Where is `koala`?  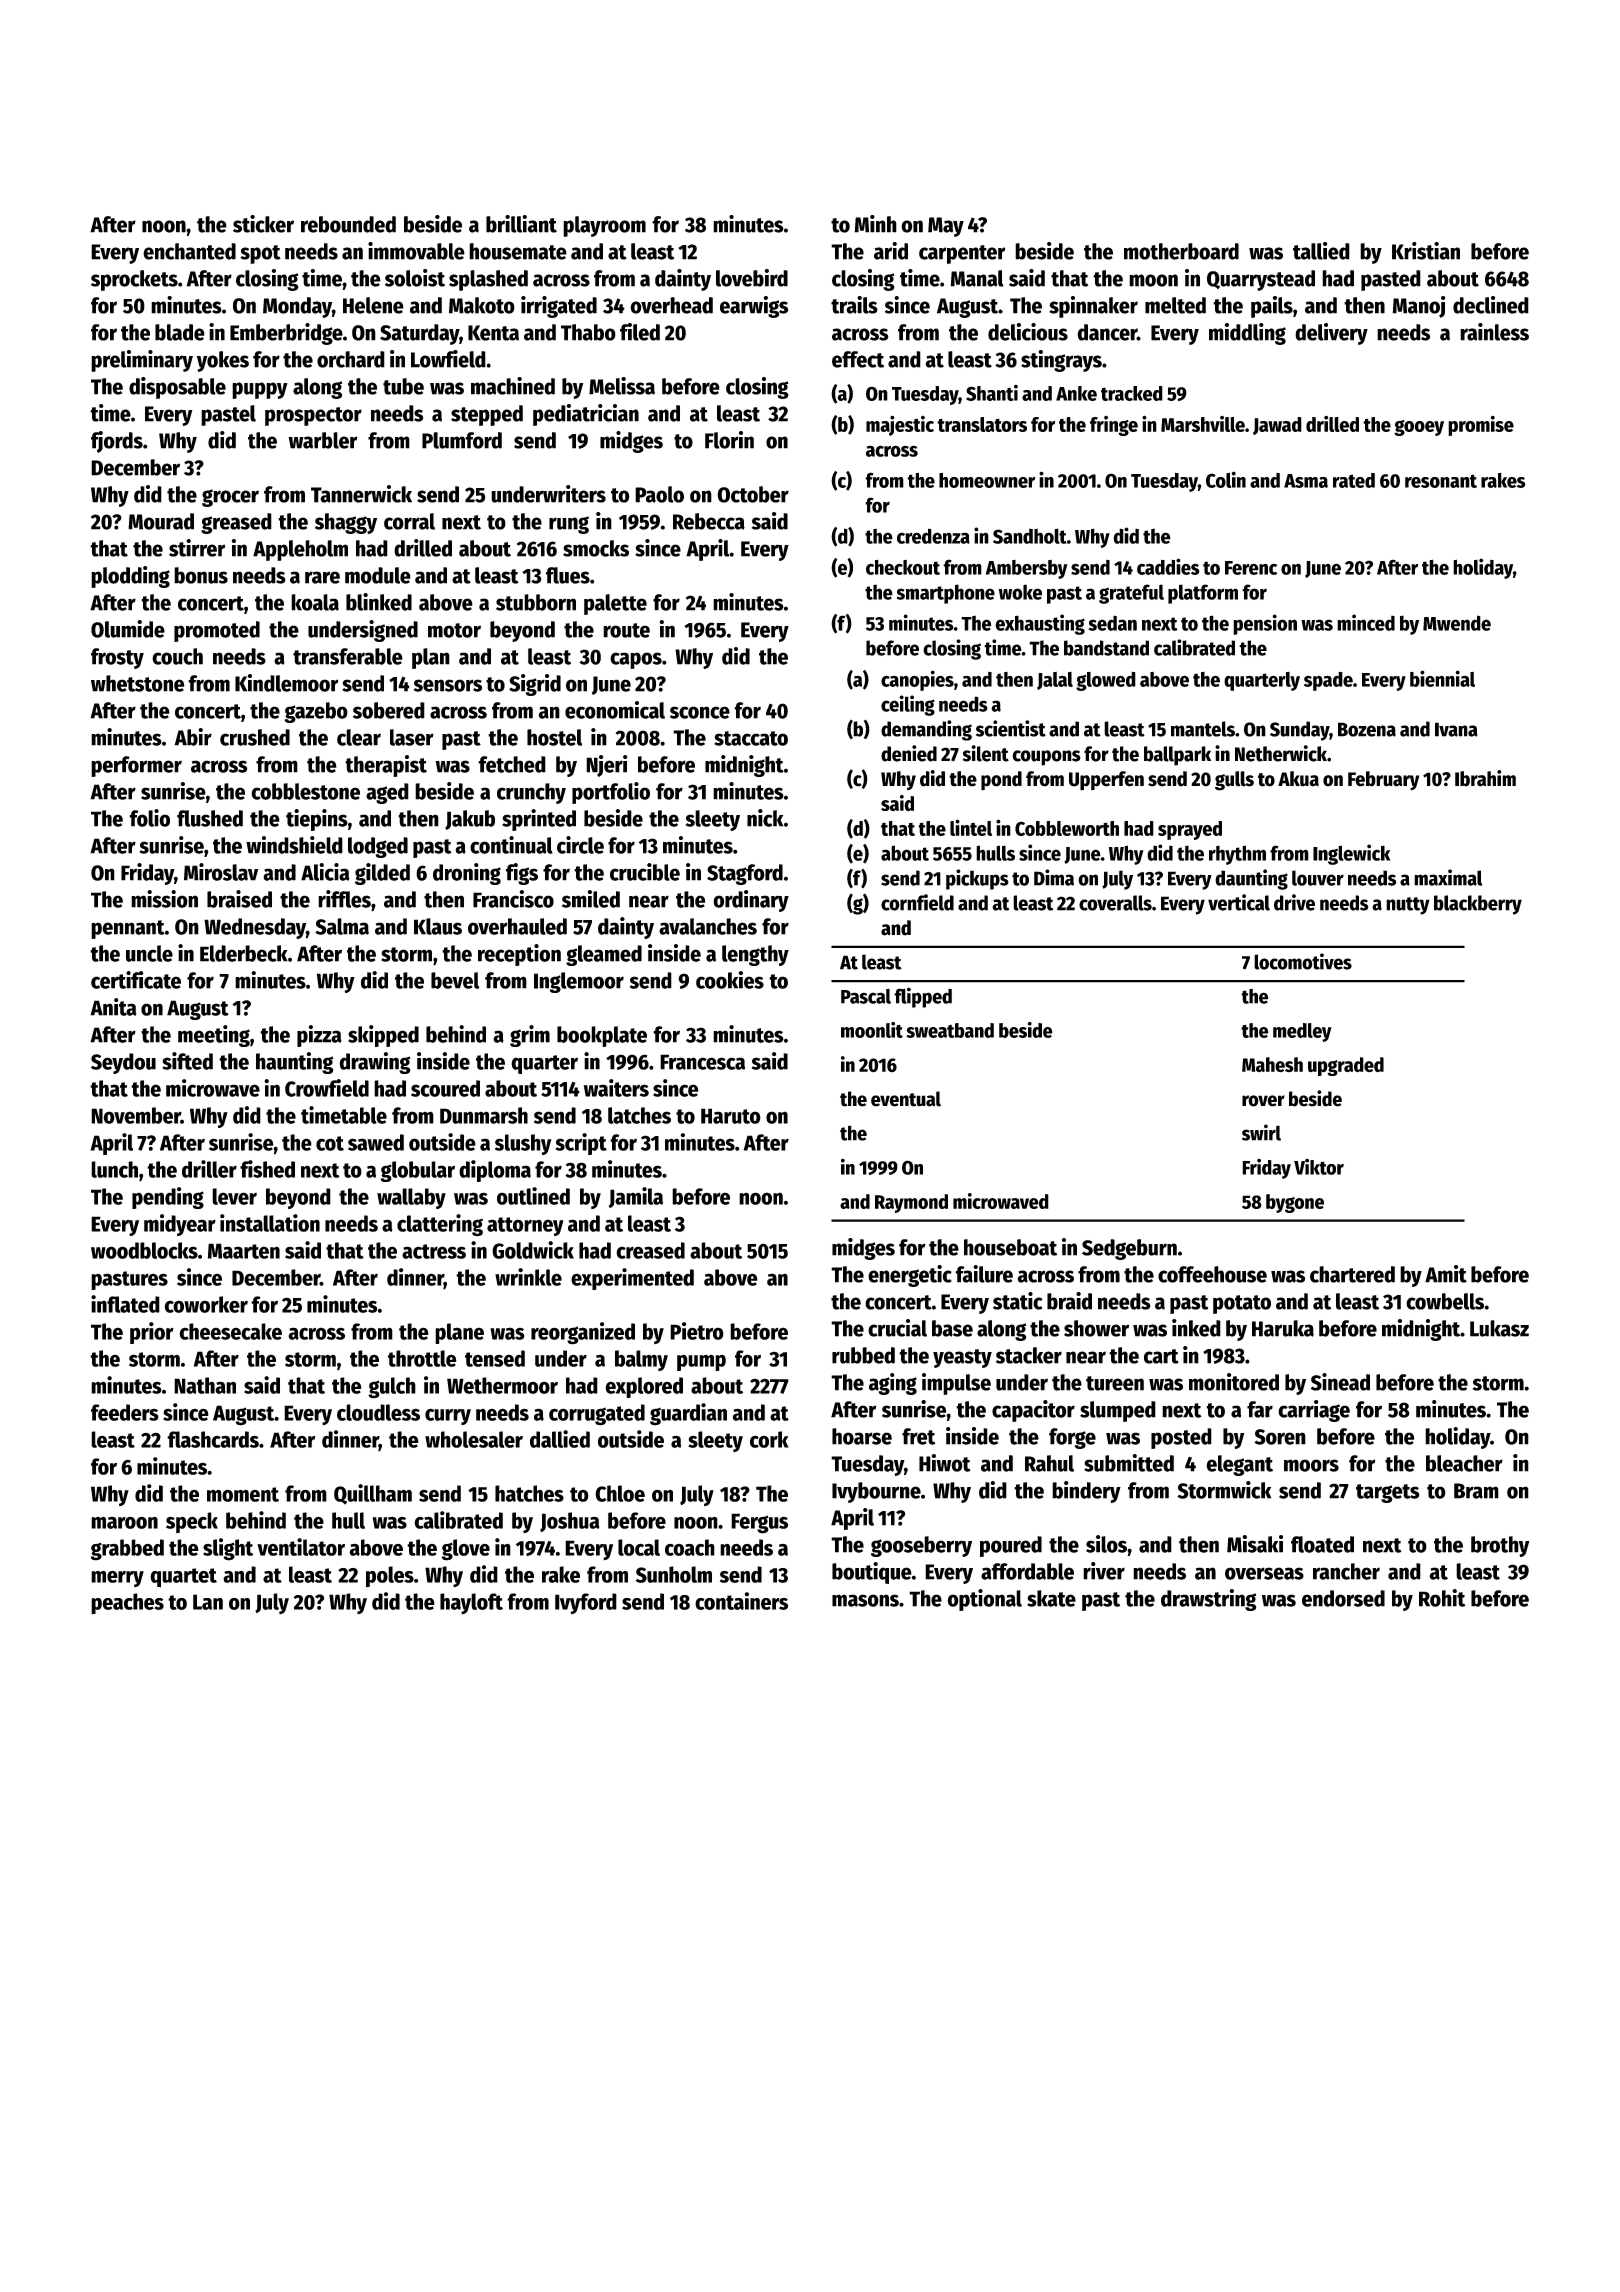 koala is located at coordinates (315, 602).
